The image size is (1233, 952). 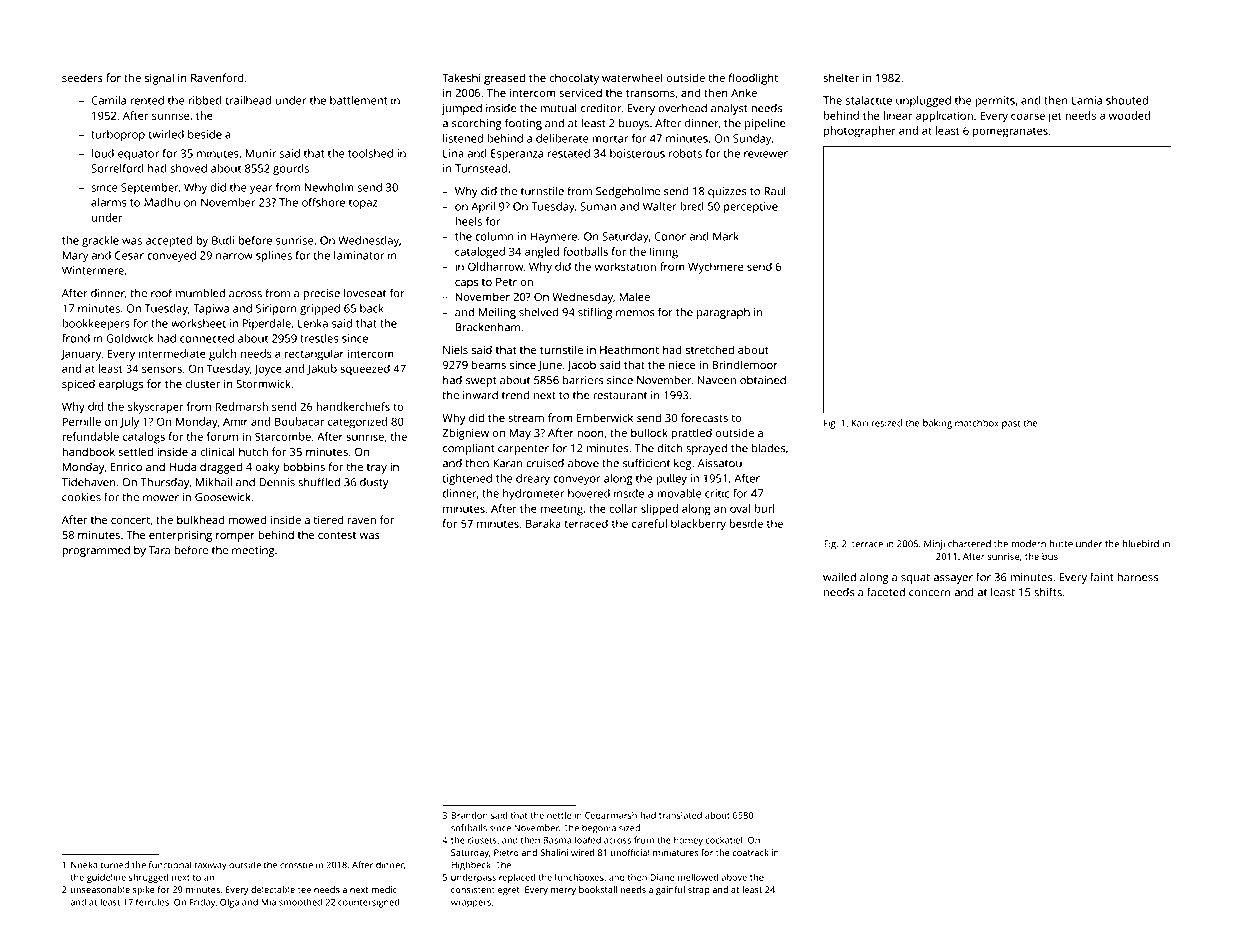 I want to click on pomegranates, so click(x=1010, y=132).
